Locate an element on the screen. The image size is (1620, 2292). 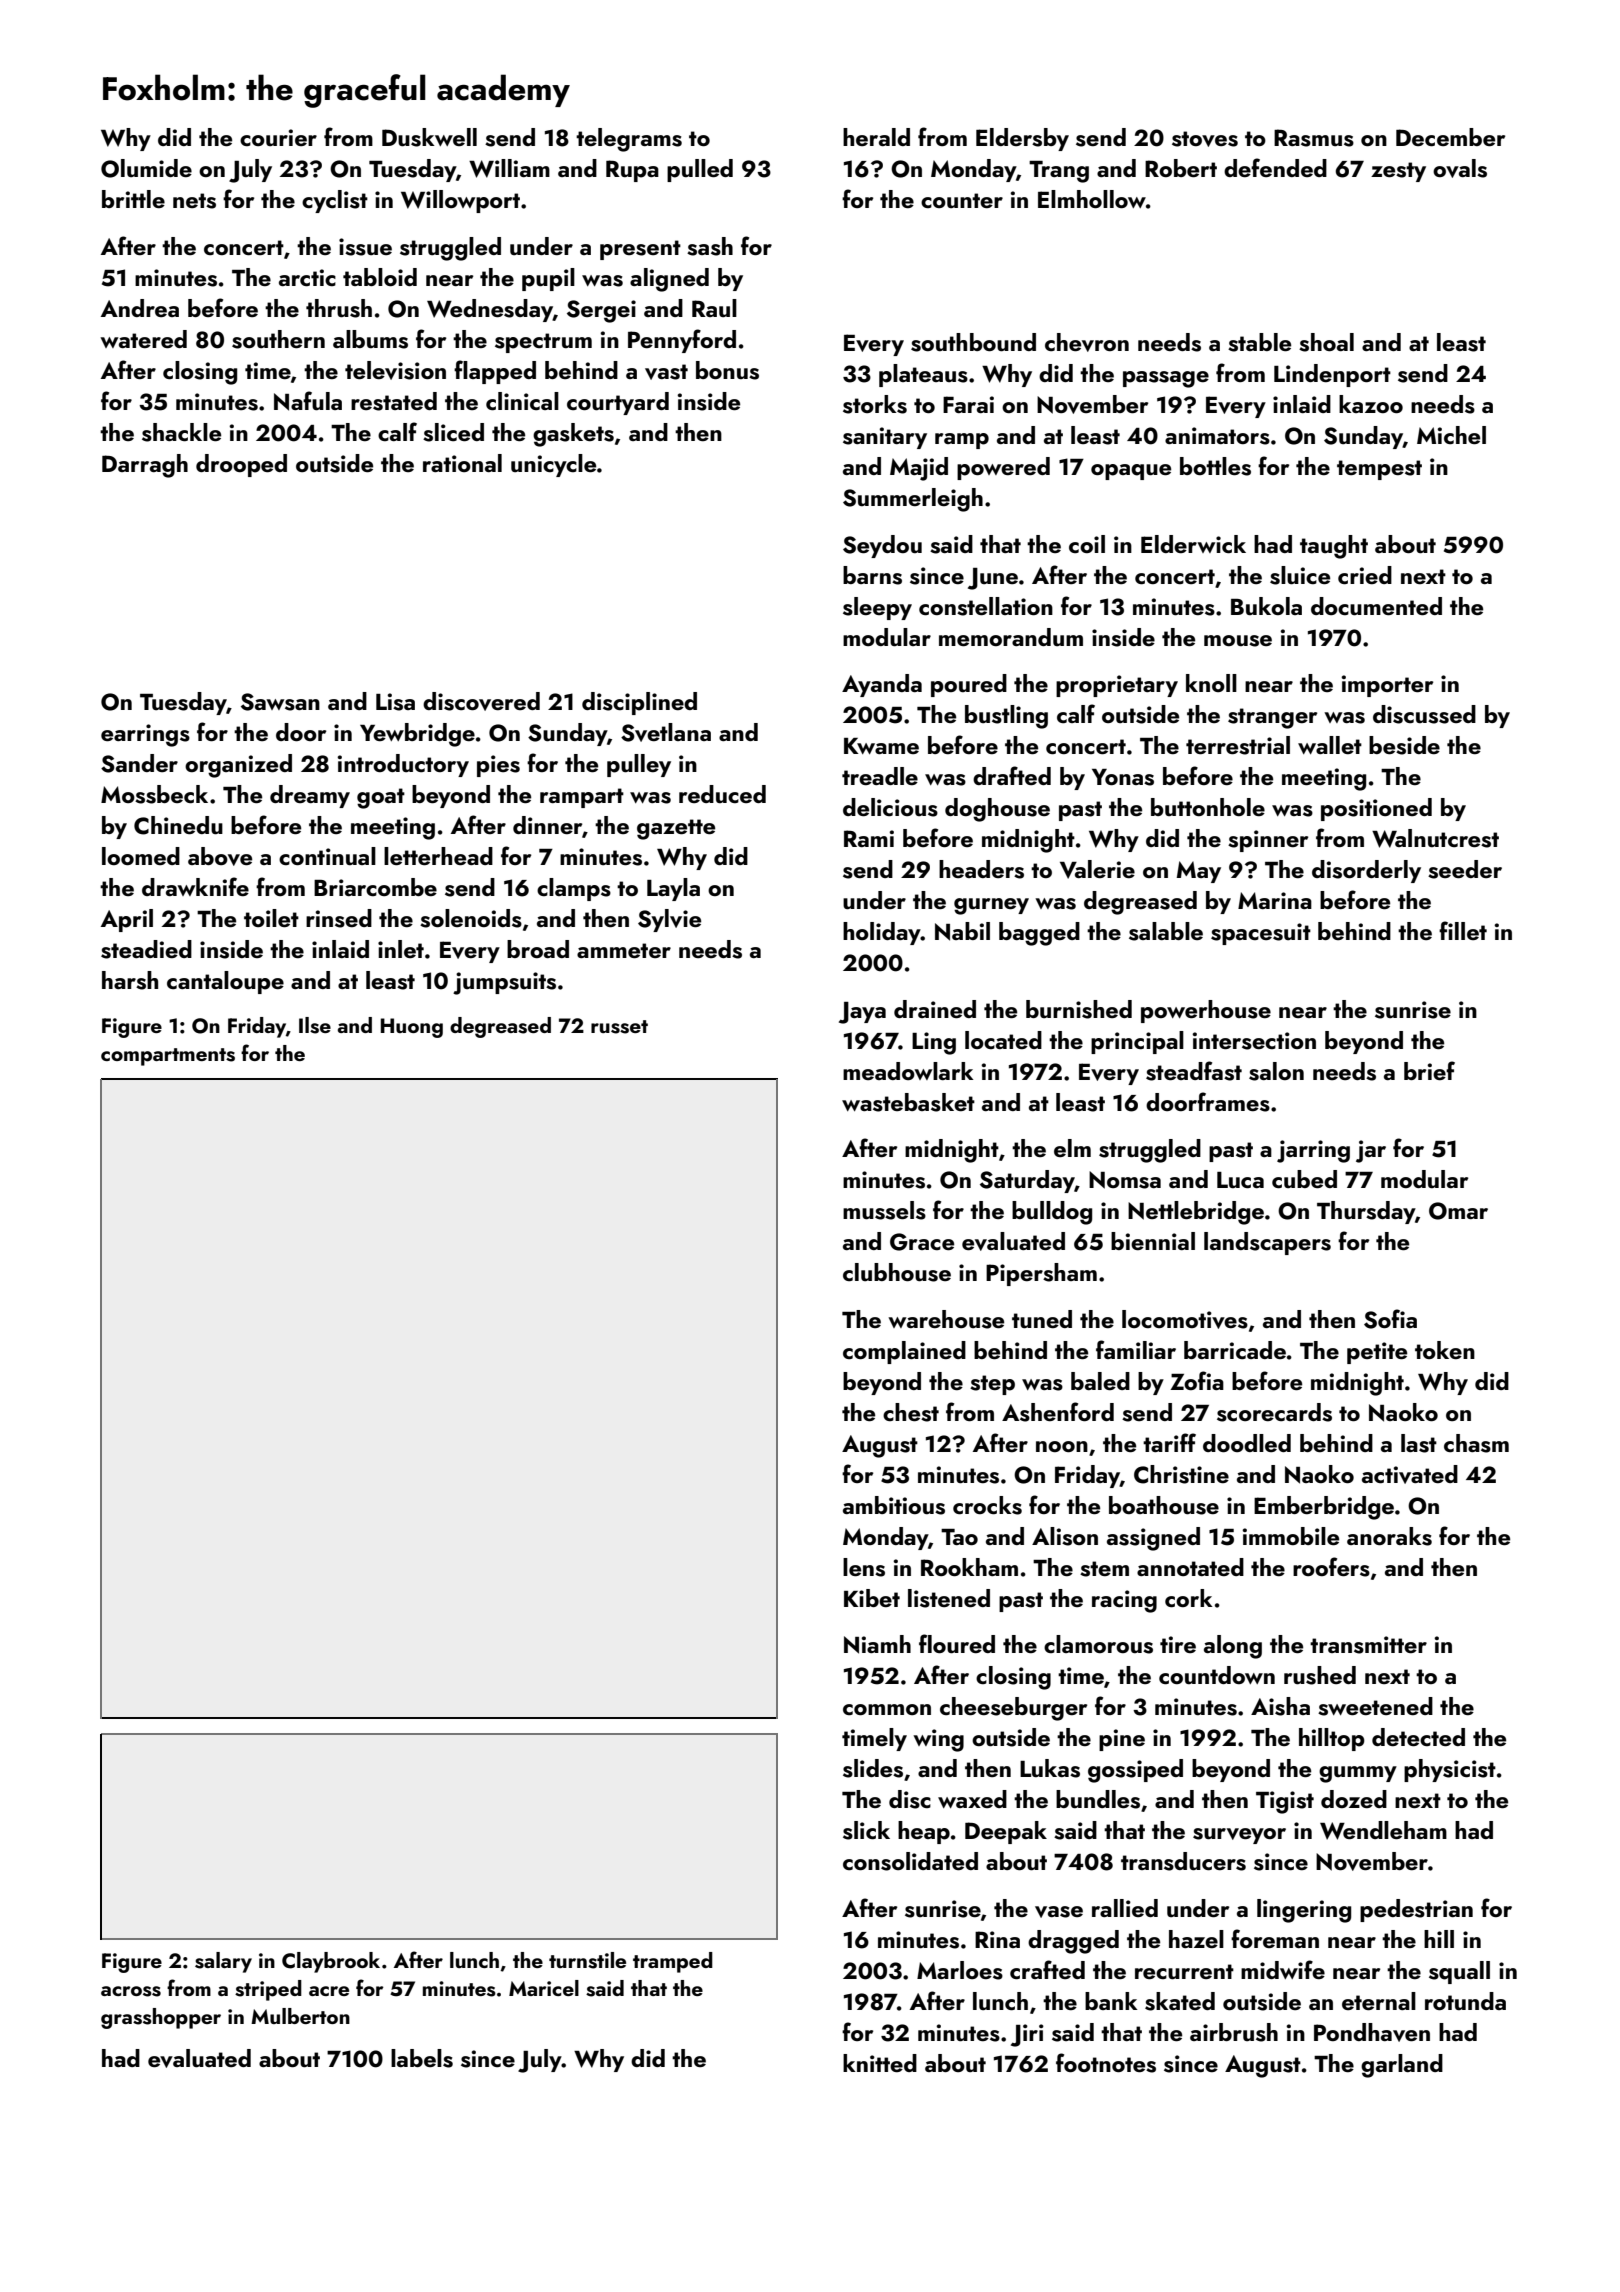
telegrams is located at coordinates (629, 140).
